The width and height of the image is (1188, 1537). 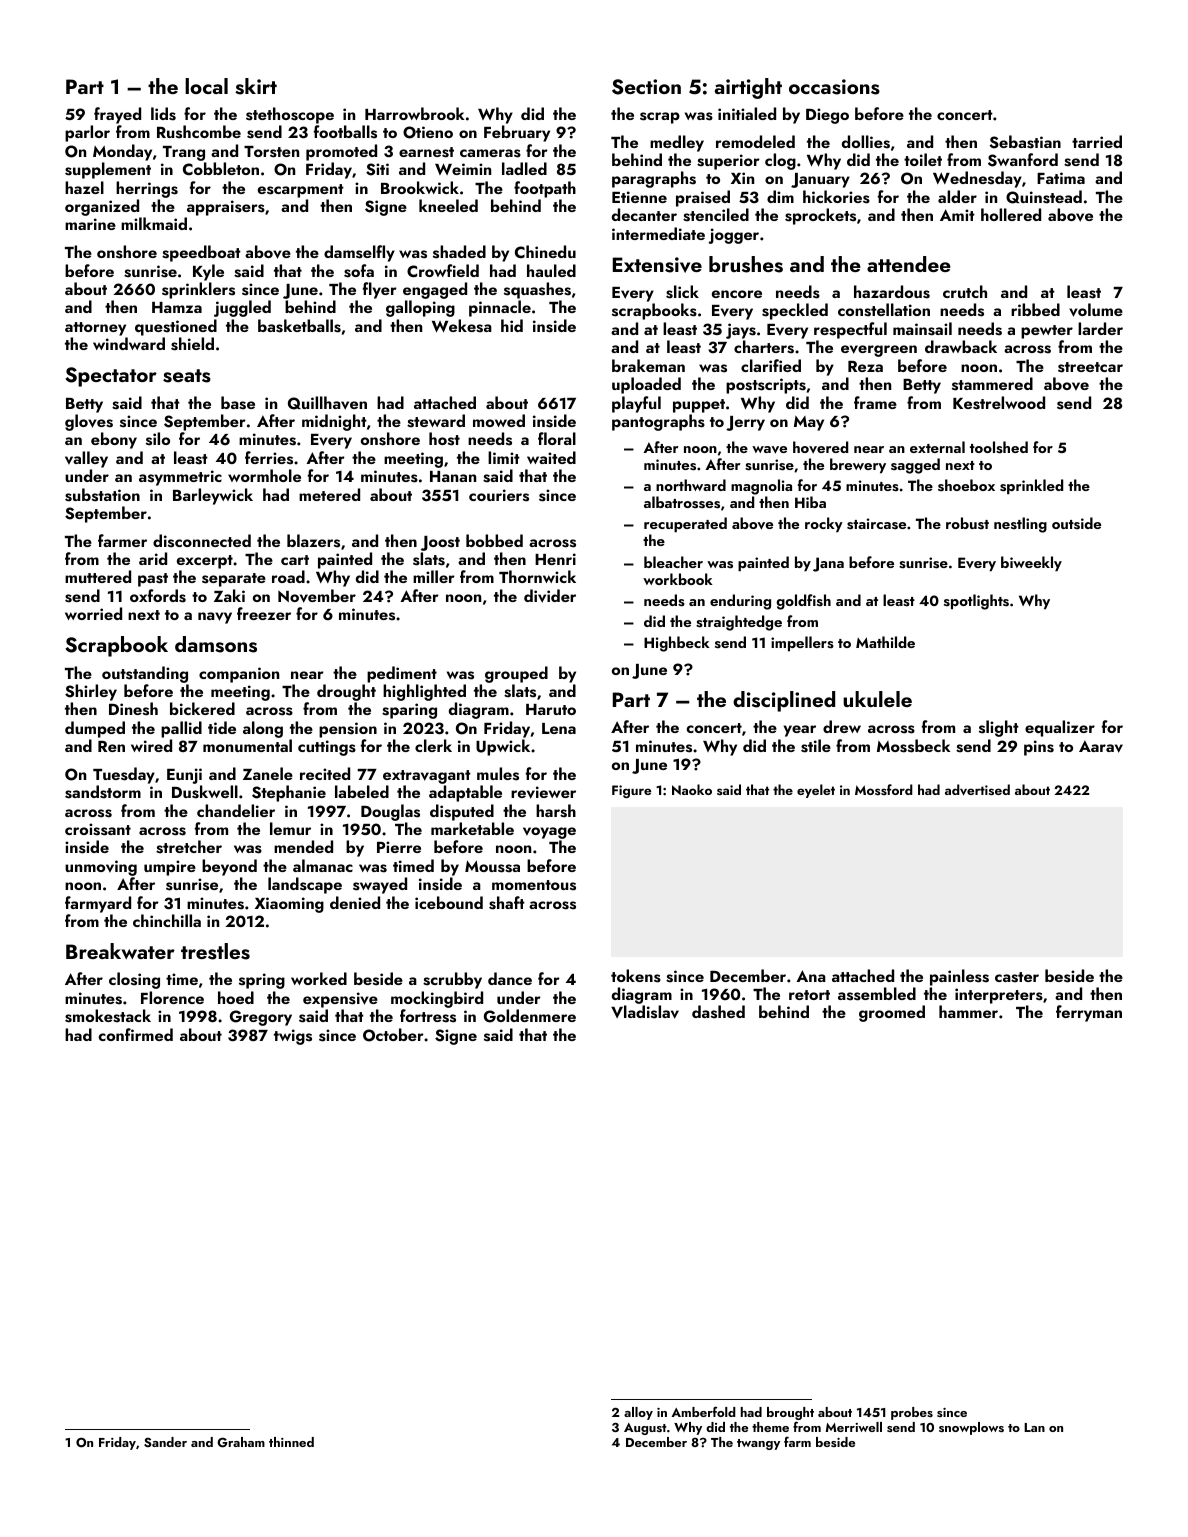 What do you see at coordinates (879, 351) in the image?
I see `evergreen` at bounding box center [879, 351].
